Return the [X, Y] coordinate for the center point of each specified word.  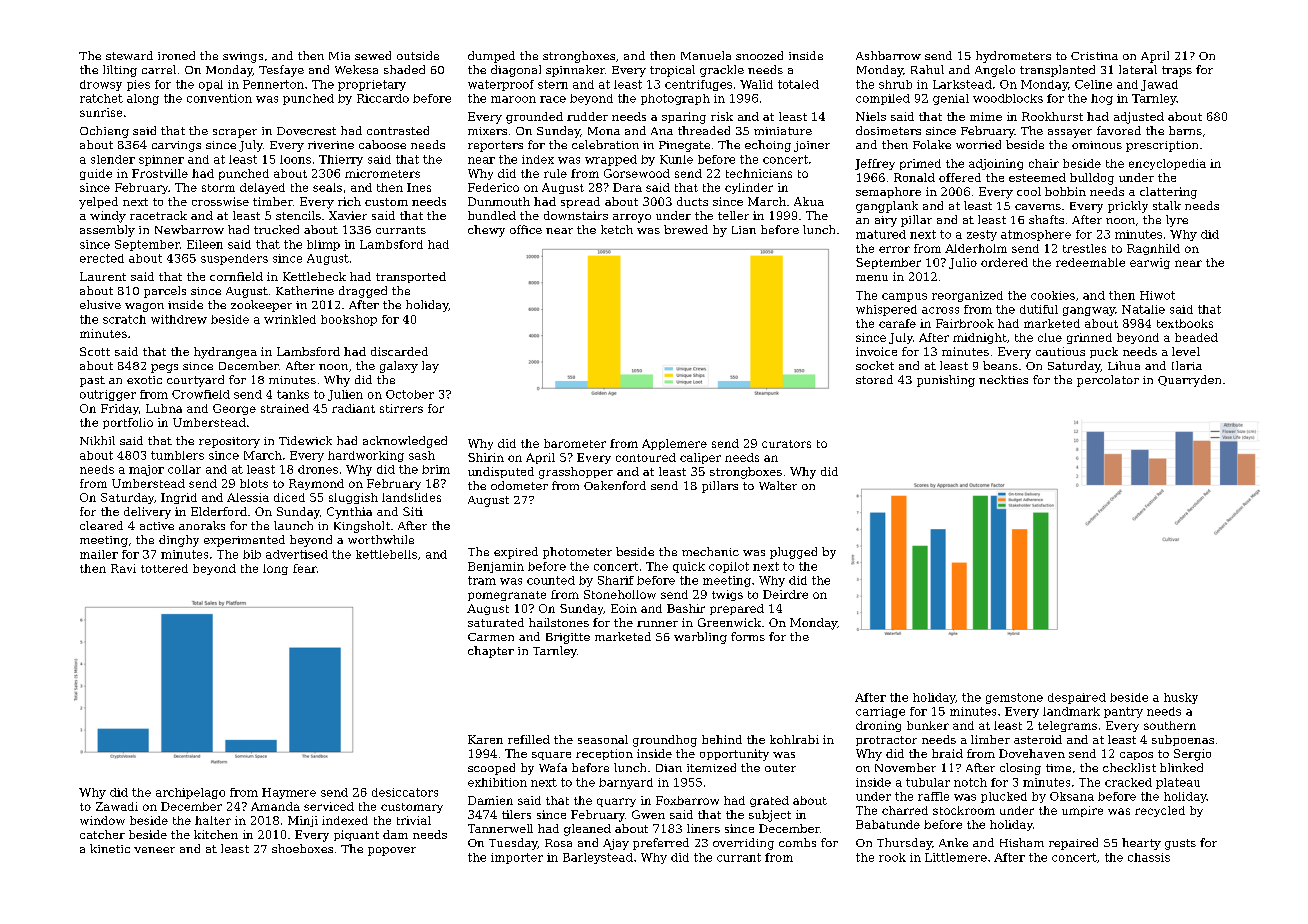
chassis [1149, 857]
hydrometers [1013, 57]
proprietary [372, 85]
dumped [491, 57]
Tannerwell [500, 828]
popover [392, 851]
